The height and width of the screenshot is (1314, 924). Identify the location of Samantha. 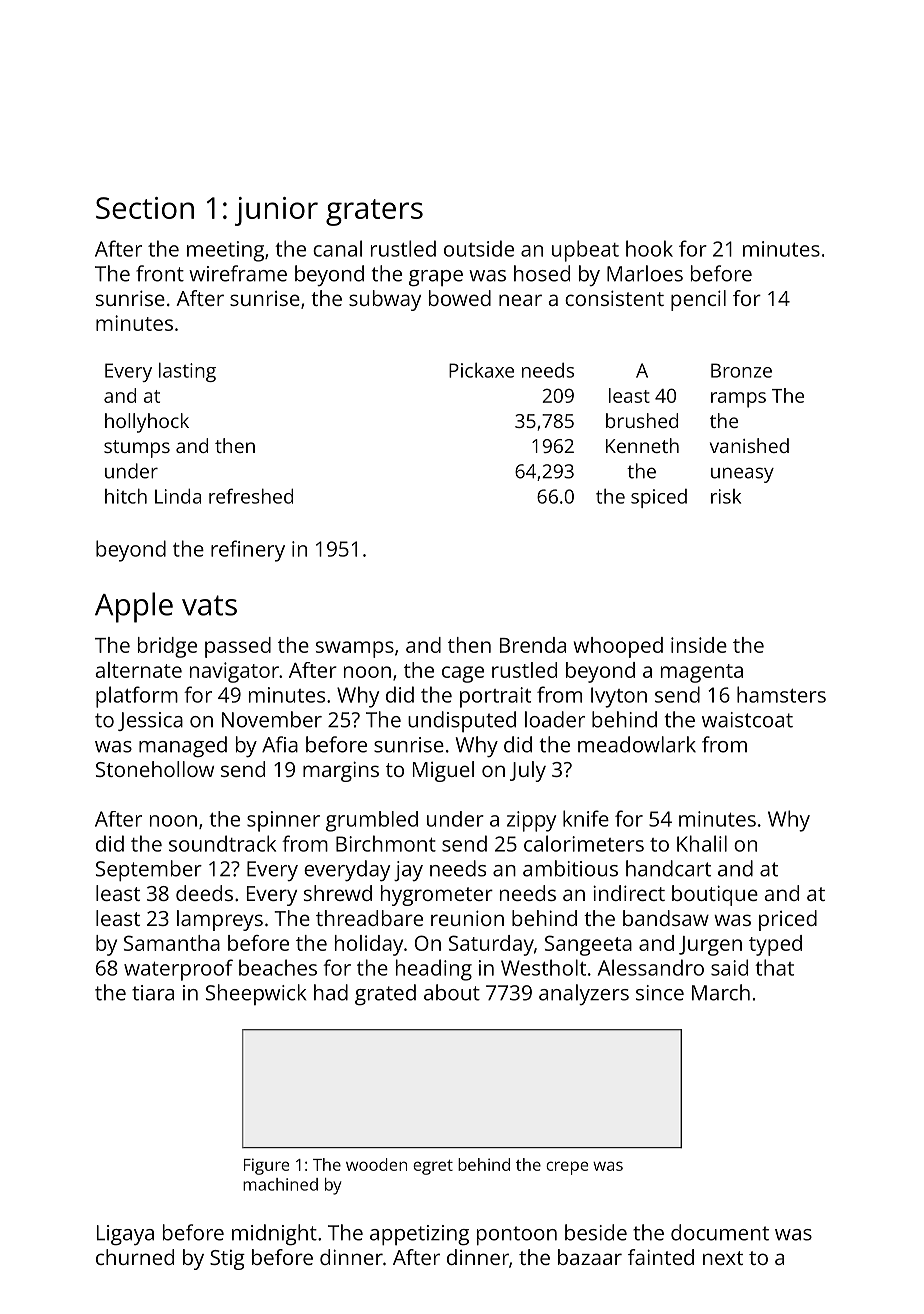
(172, 943).
